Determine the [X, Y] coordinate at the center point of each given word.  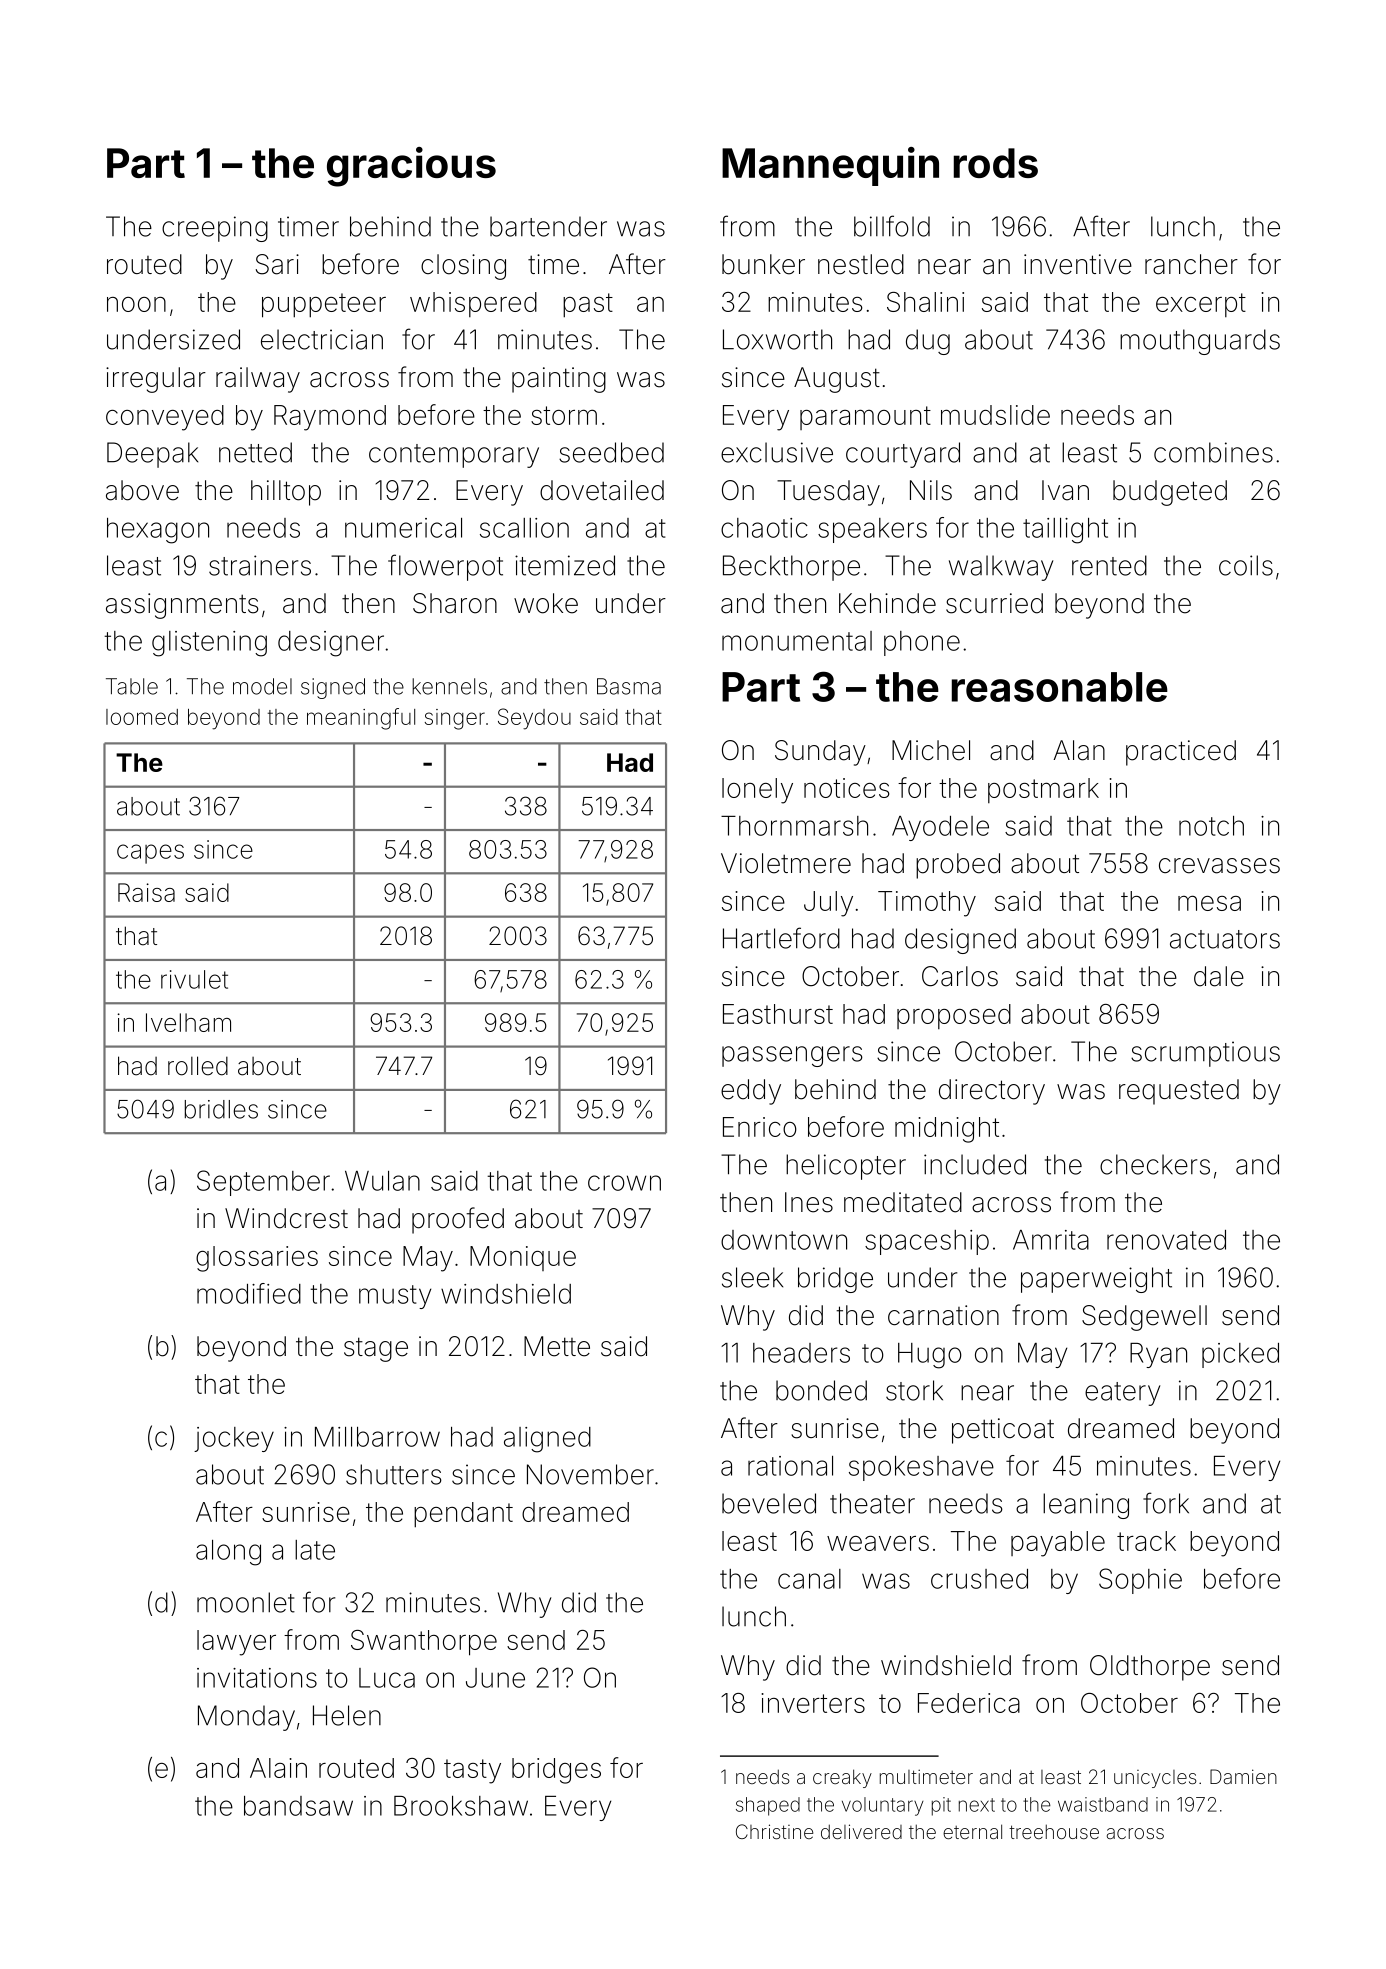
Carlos [960, 976]
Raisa [146, 892]
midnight [947, 1130]
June [495, 1678]
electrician [322, 339]
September [263, 1183]
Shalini [925, 302]
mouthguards [1200, 342]
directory [992, 1092]
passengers [792, 1056]
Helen [347, 1715]
